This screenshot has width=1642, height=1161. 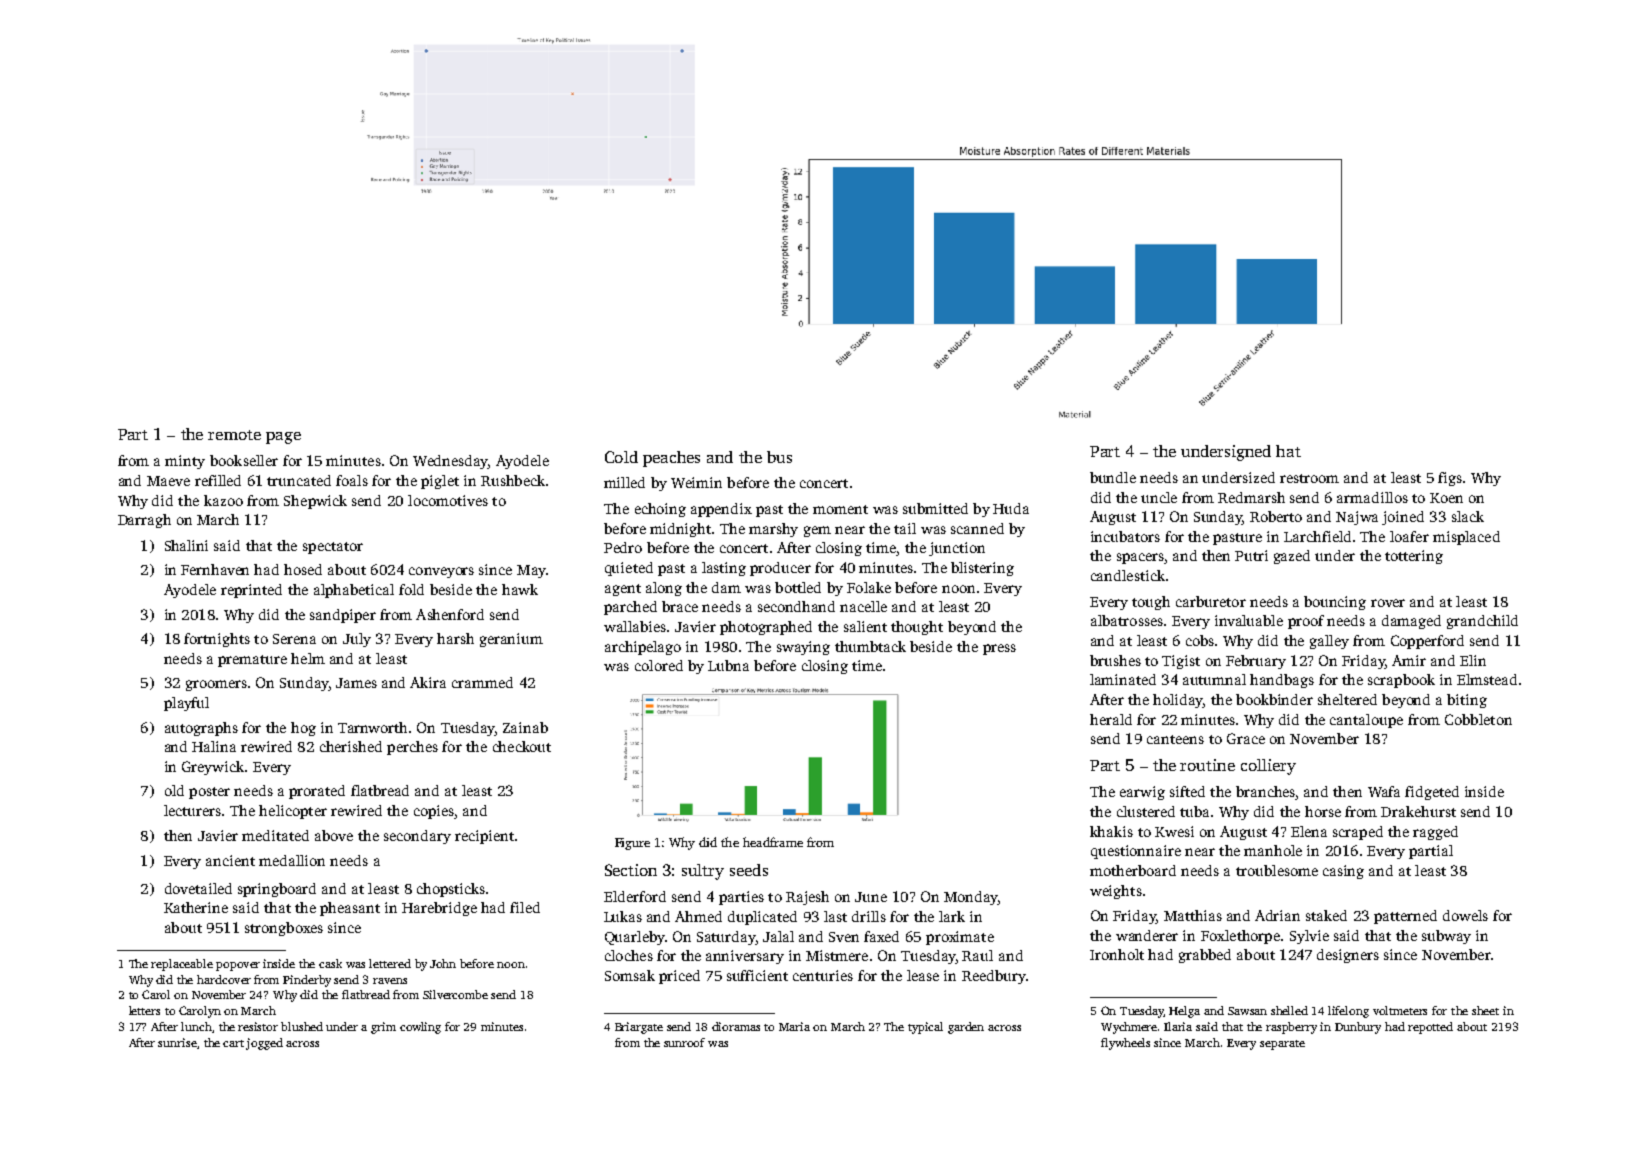 What do you see at coordinates (216, 685) in the screenshot?
I see `groomers` at bounding box center [216, 685].
